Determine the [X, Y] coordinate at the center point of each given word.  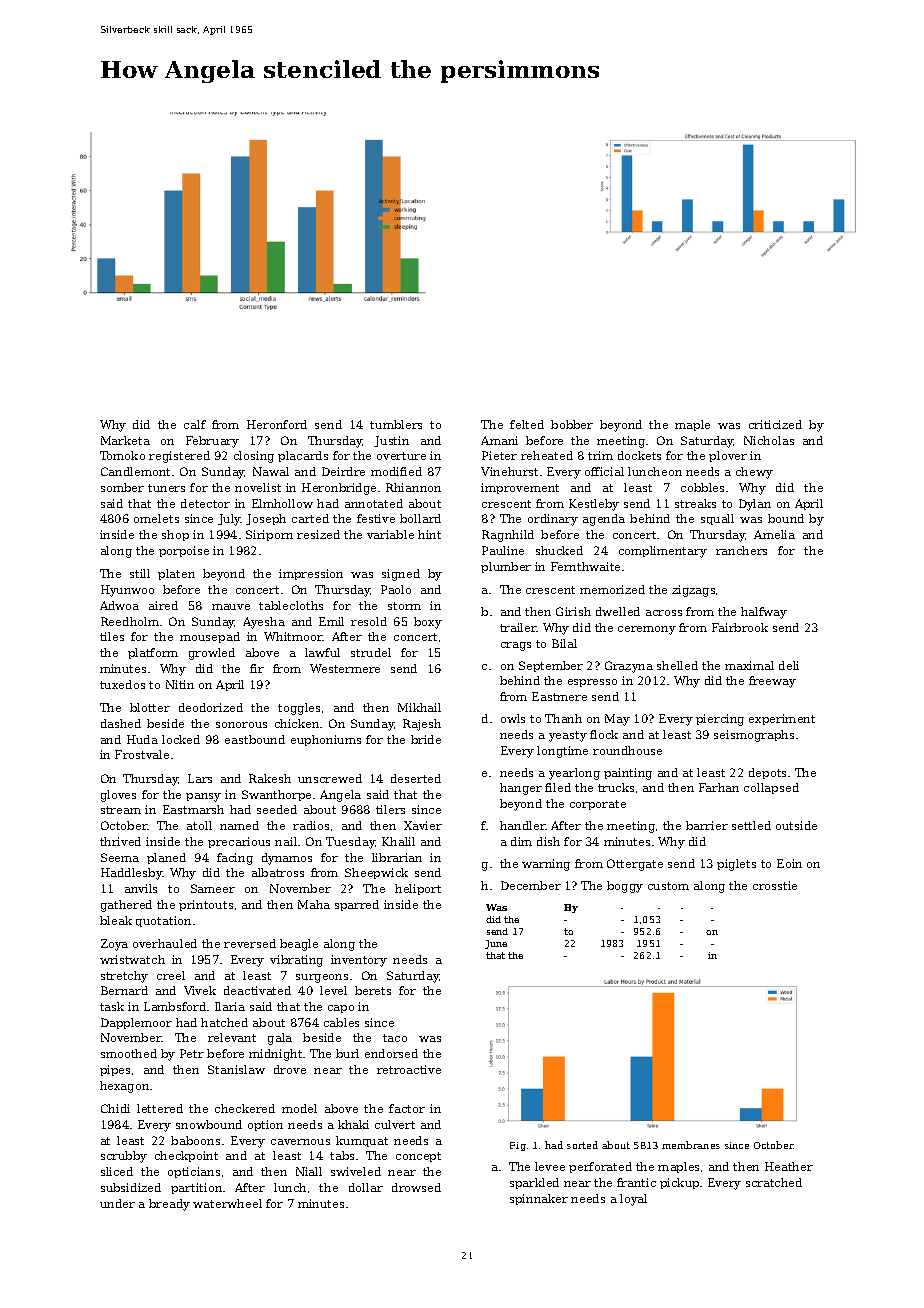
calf [195, 424]
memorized [612, 589]
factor [407, 1108]
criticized [775, 424]
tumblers [396, 424]
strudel [371, 652]
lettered [160, 1108]
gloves [118, 796]
